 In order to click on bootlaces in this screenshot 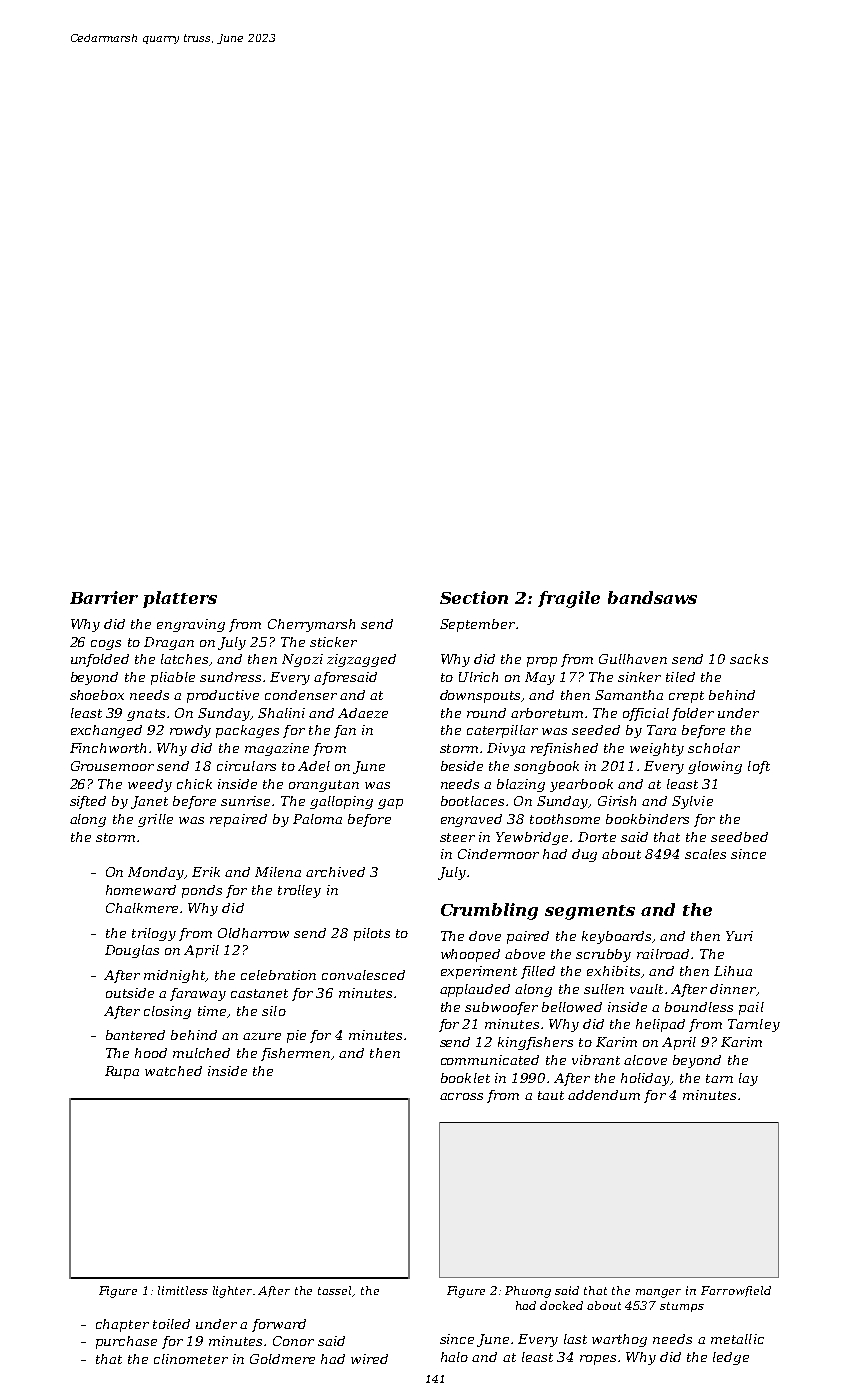, I will do `click(472, 801)`.
